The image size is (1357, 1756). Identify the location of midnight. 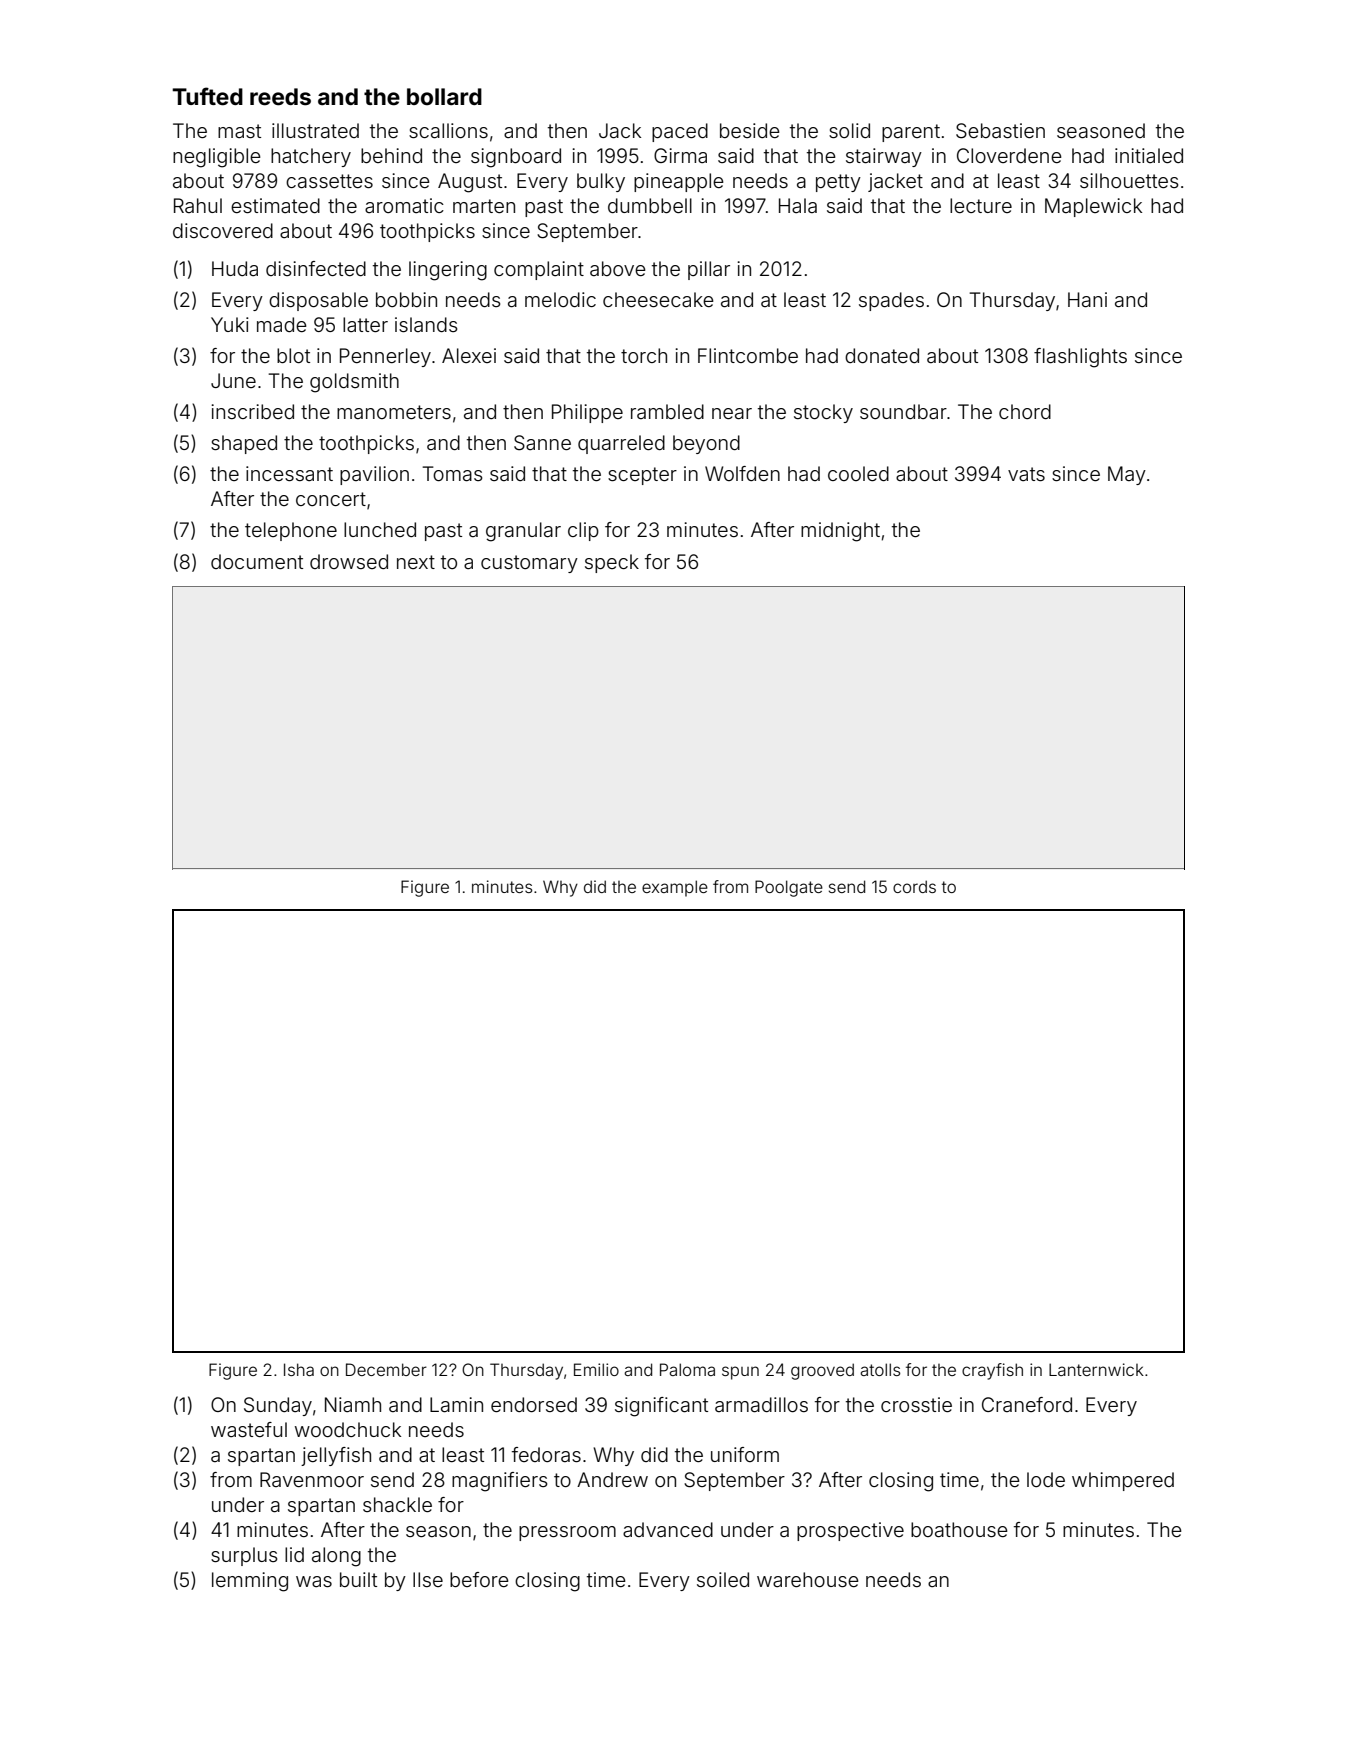
(840, 532).
